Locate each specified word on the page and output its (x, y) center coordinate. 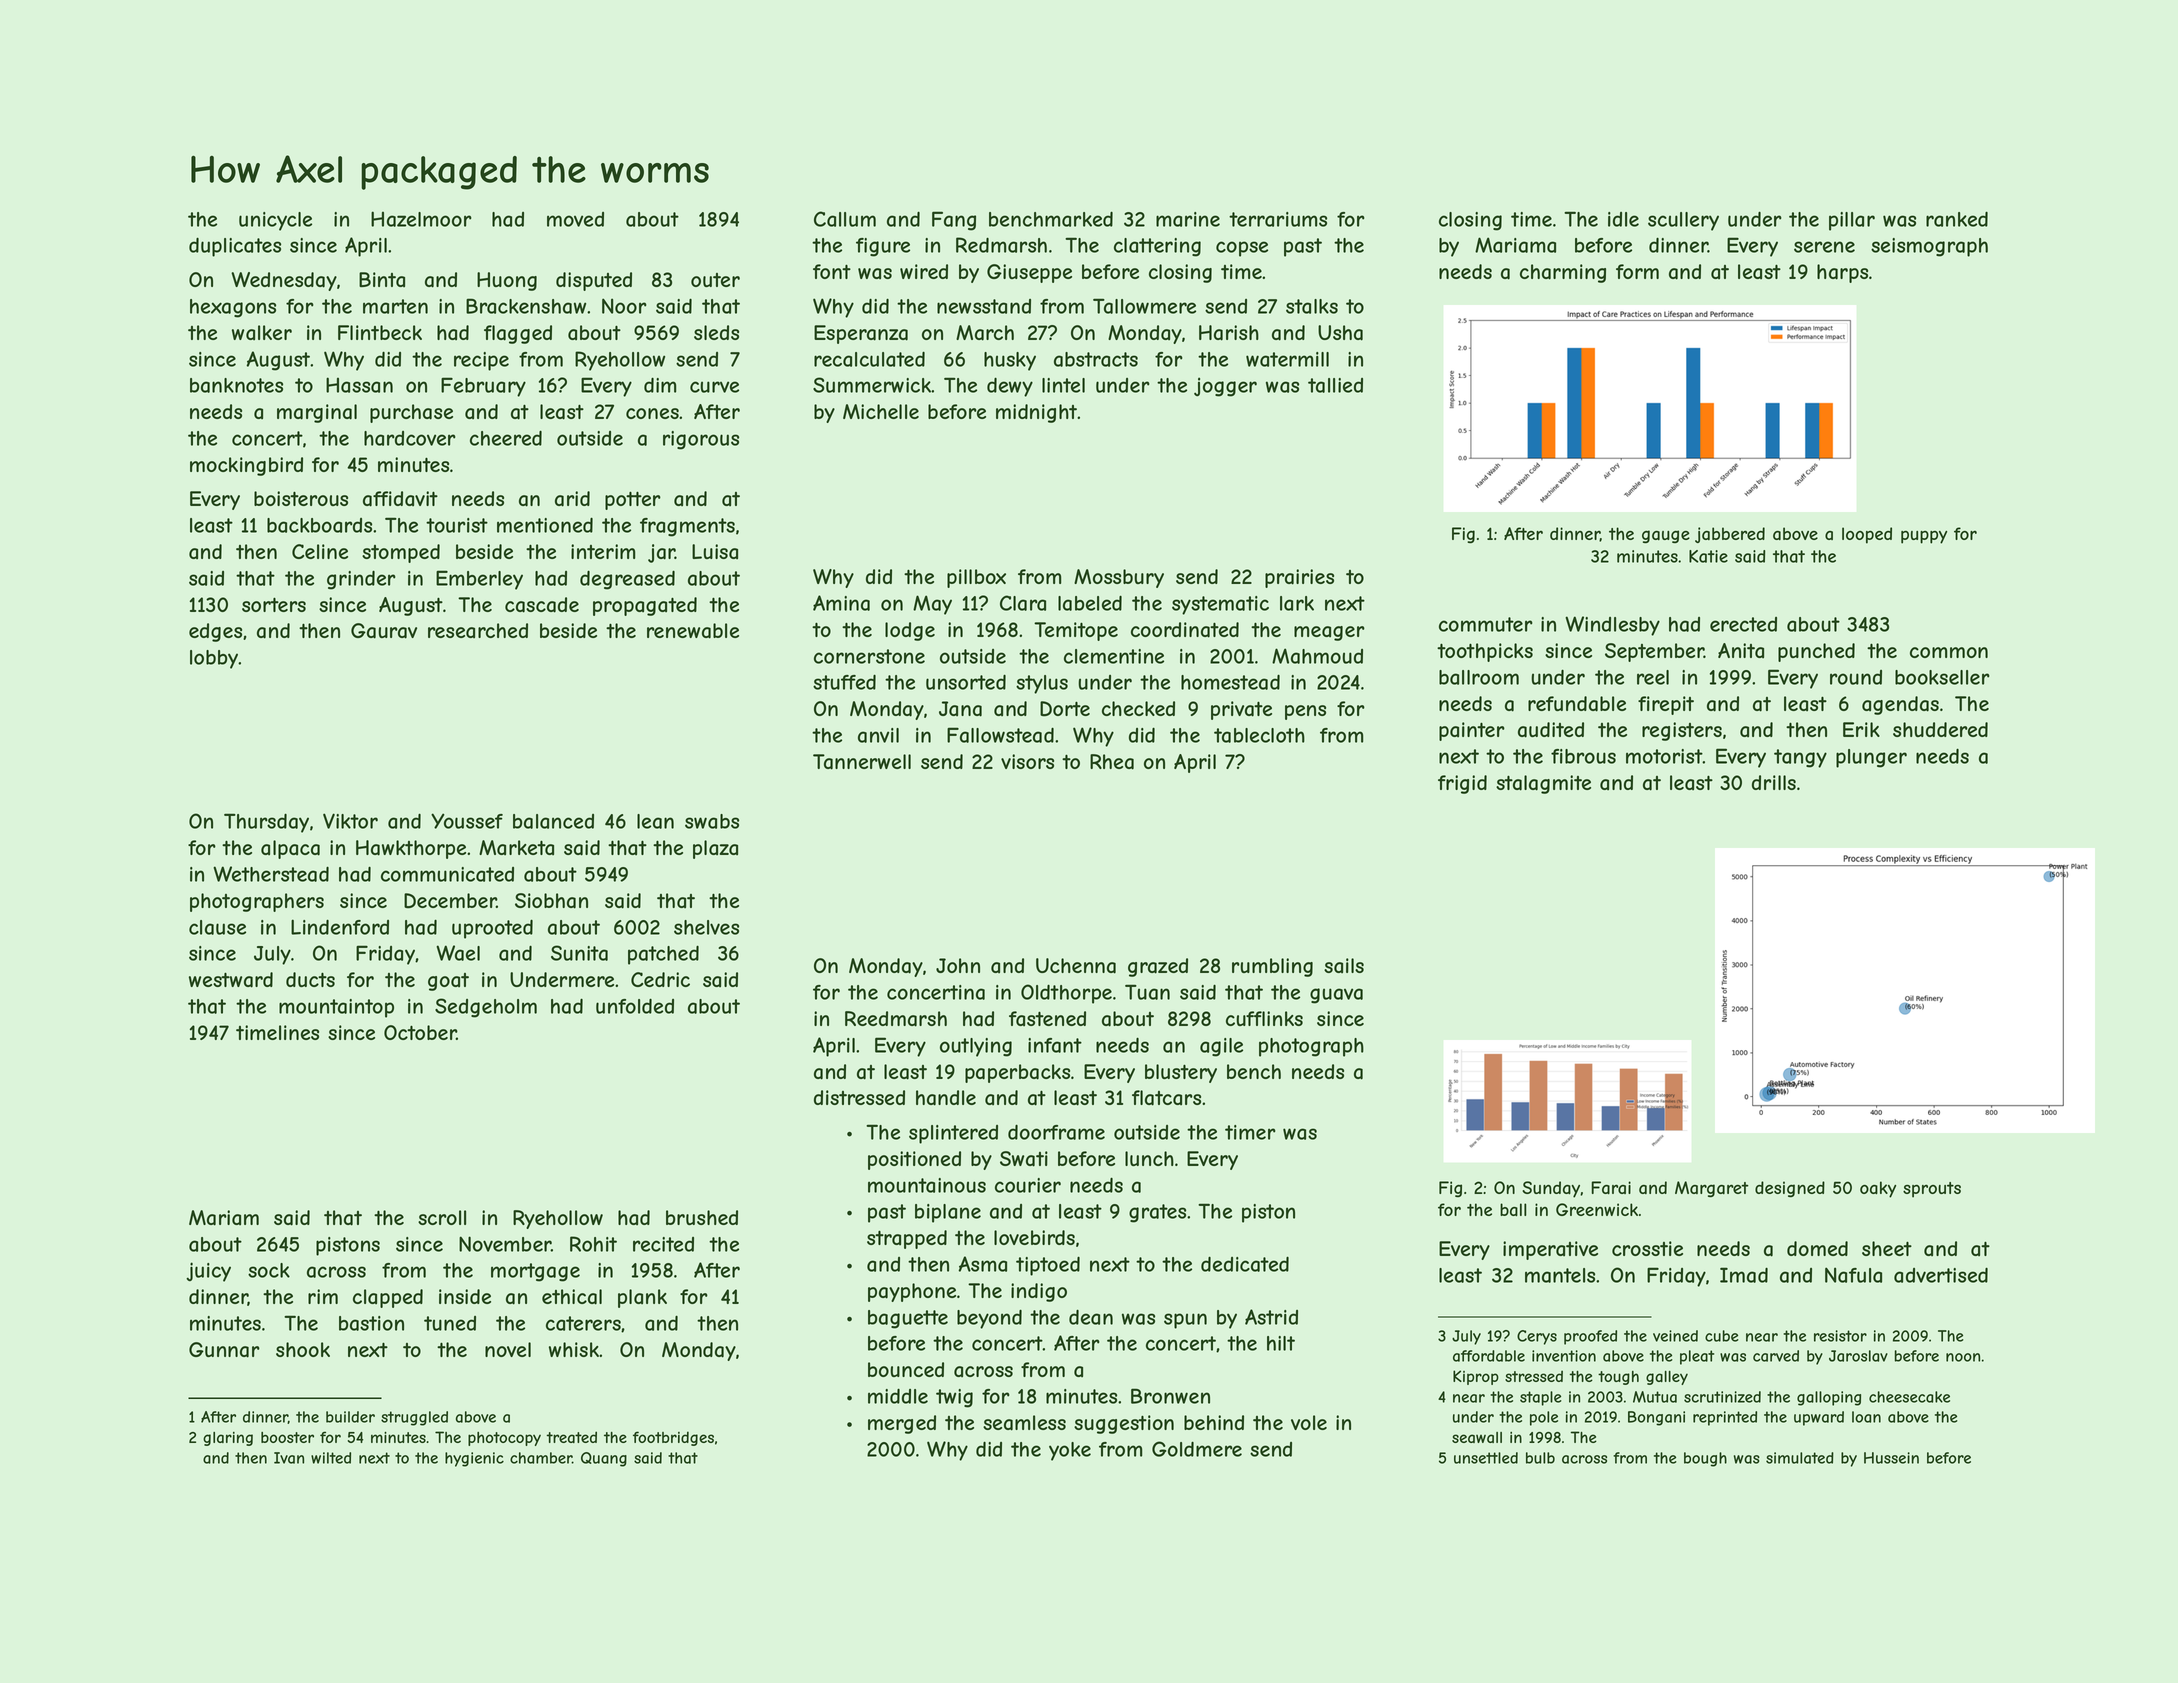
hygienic (474, 1459)
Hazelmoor (421, 219)
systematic (1220, 605)
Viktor (350, 821)
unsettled (1486, 1458)
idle (1623, 219)
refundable (1577, 704)
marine (1188, 219)
